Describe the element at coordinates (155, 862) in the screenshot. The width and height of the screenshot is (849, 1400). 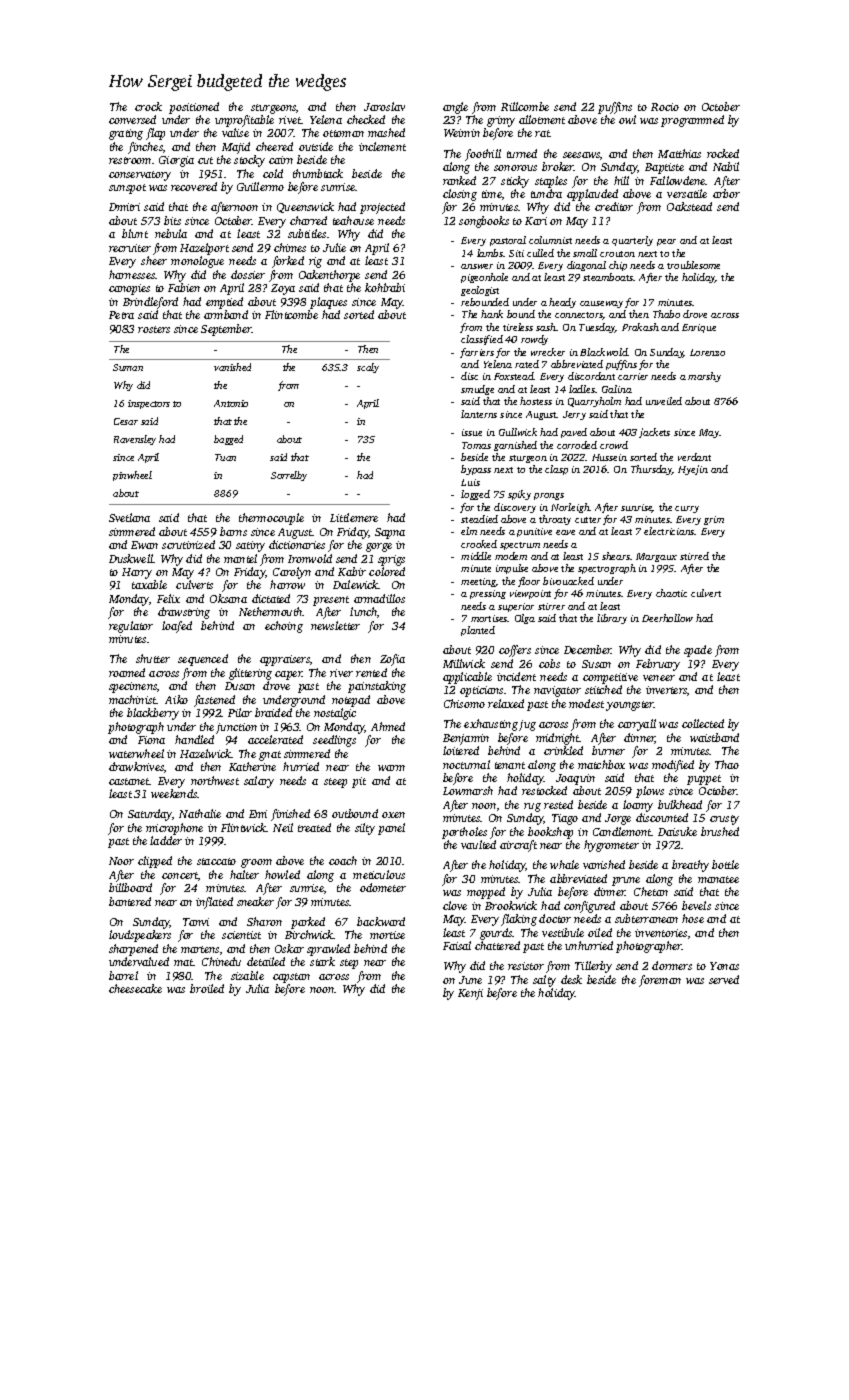
I see `clipped` at that location.
